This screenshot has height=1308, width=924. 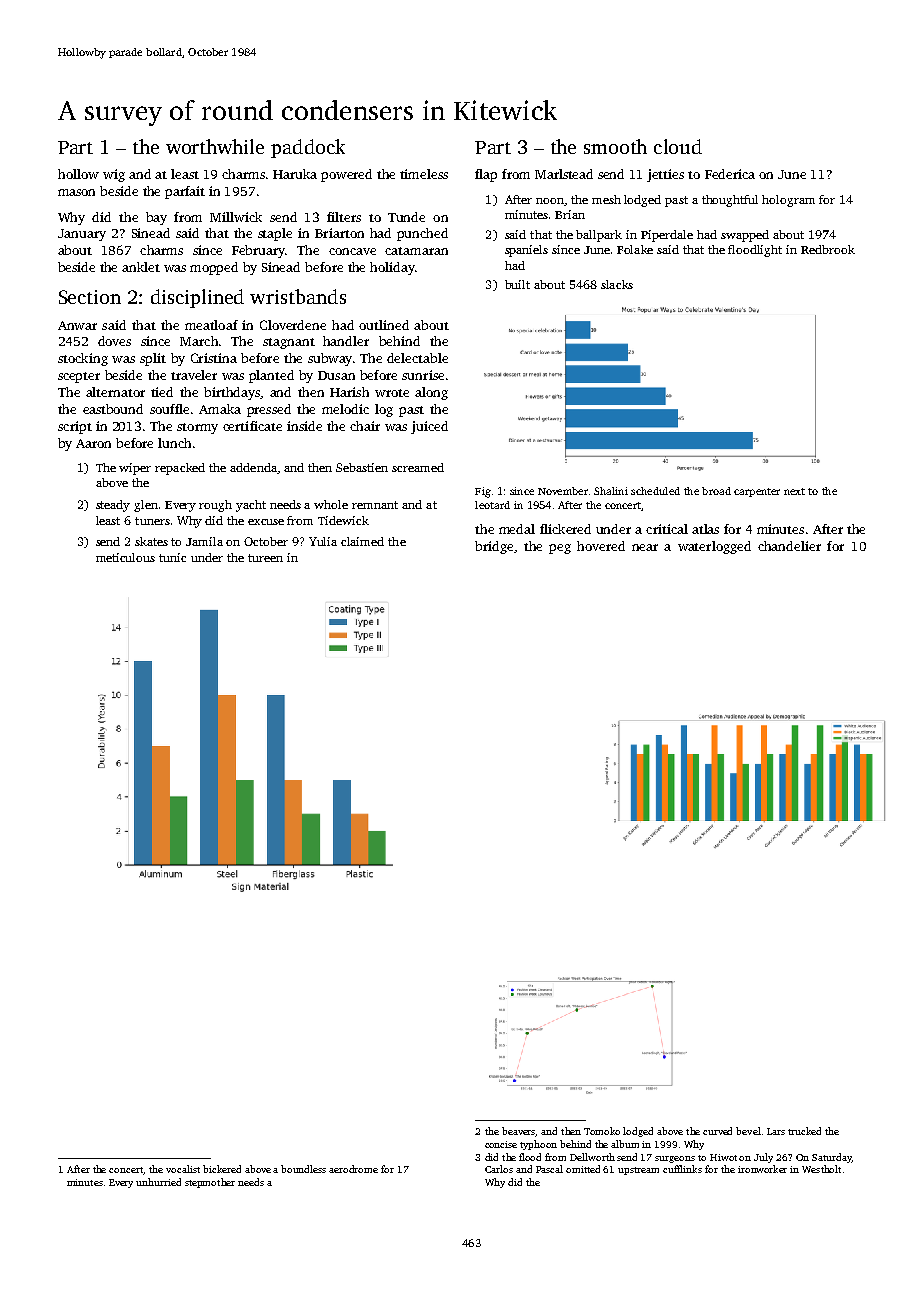 What do you see at coordinates (757, 492) in the screenshot?
I see `carpenter` at bounding box center [757, 492].
